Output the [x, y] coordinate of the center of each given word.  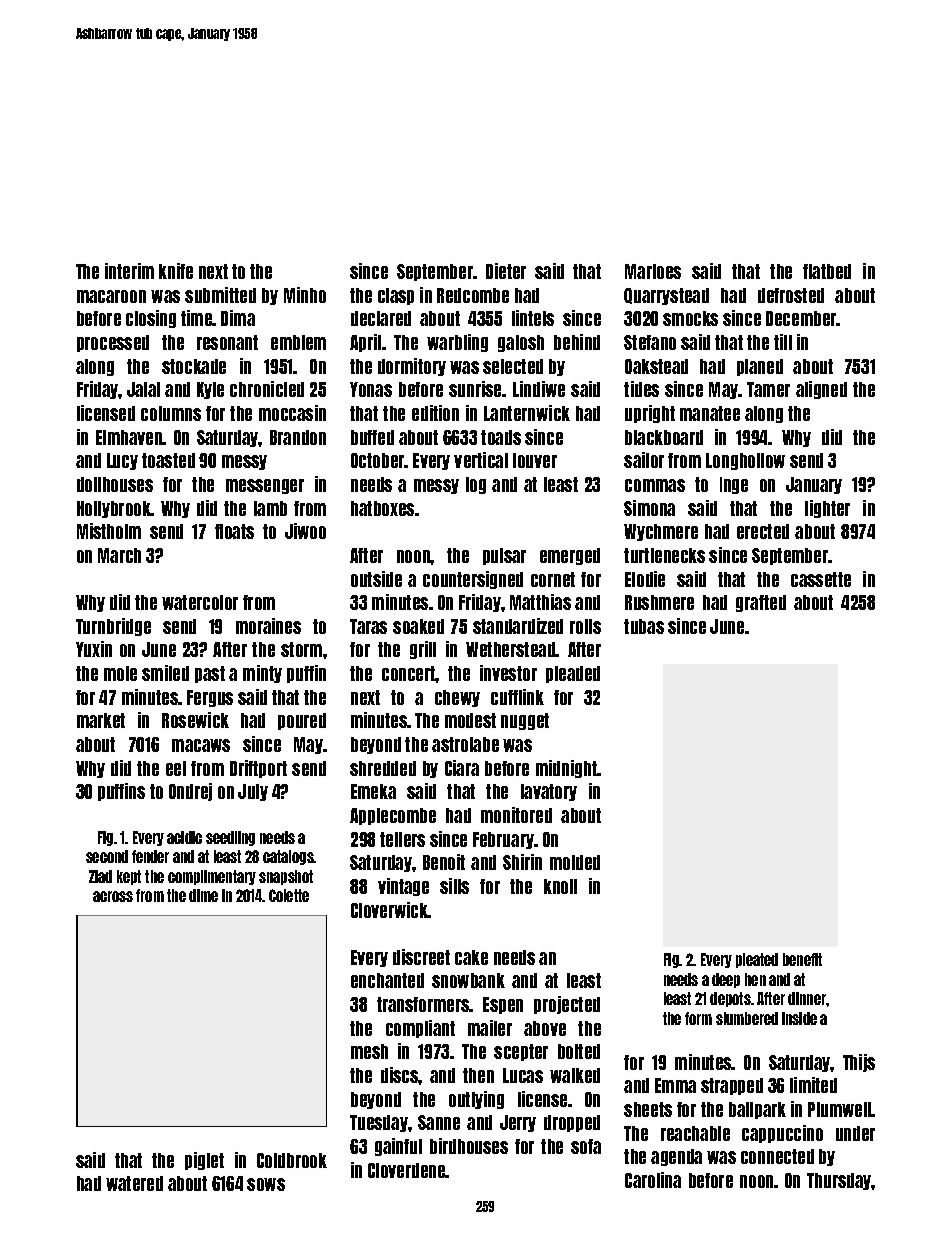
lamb [270, 508]
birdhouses [469, 1146]
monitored [516, 815]
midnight [567, 769]
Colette [289, 895]
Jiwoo [305, 531]
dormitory [412, 367]
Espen [503, 1005]
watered [134, 1183]
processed [113, 343]
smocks [690, 318]
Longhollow [745, 461]
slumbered [747, 1018]
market [101, 720]
